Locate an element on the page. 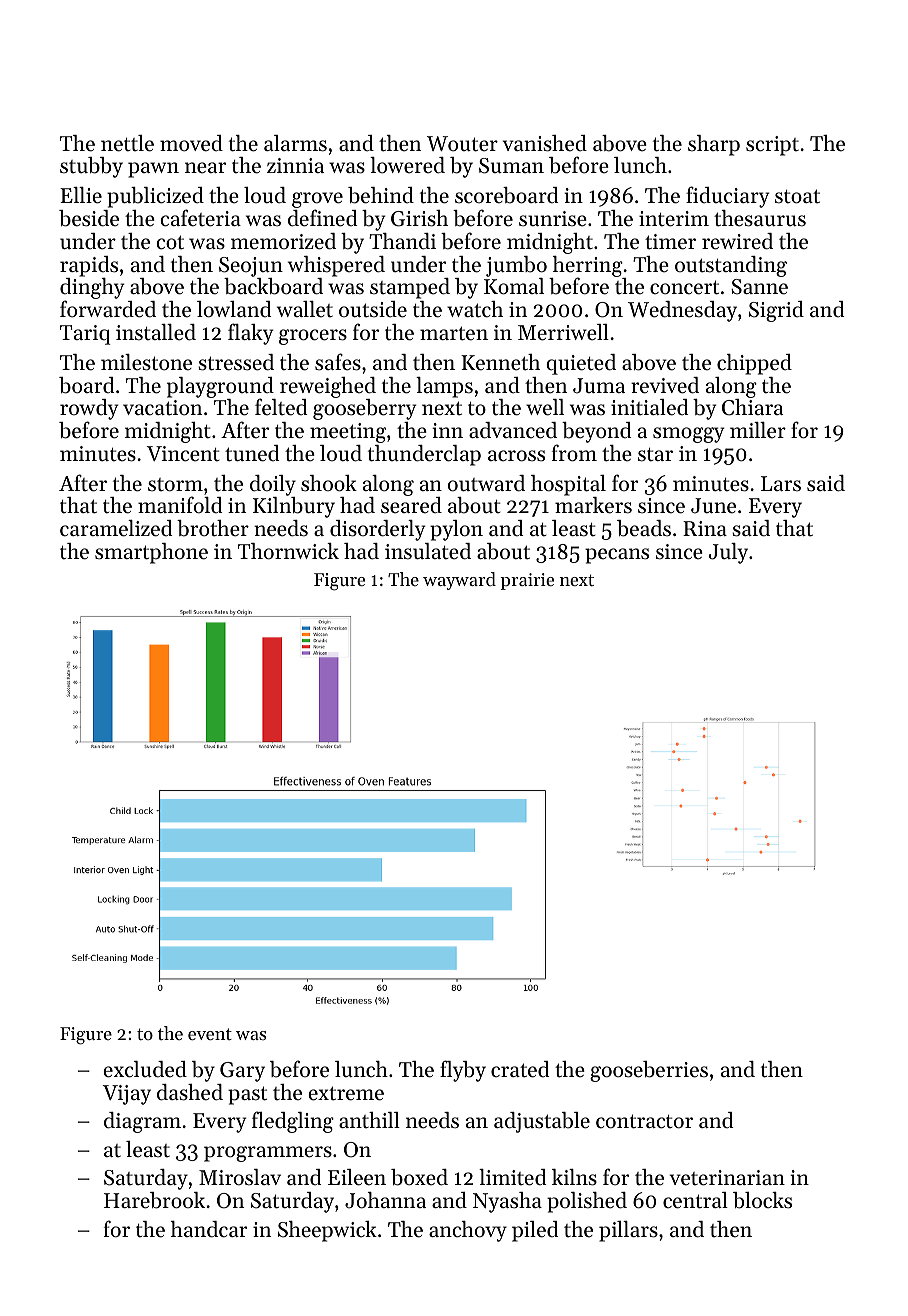 This document has width=908, height=1316. piled is located at coordinates (535, 1231).
